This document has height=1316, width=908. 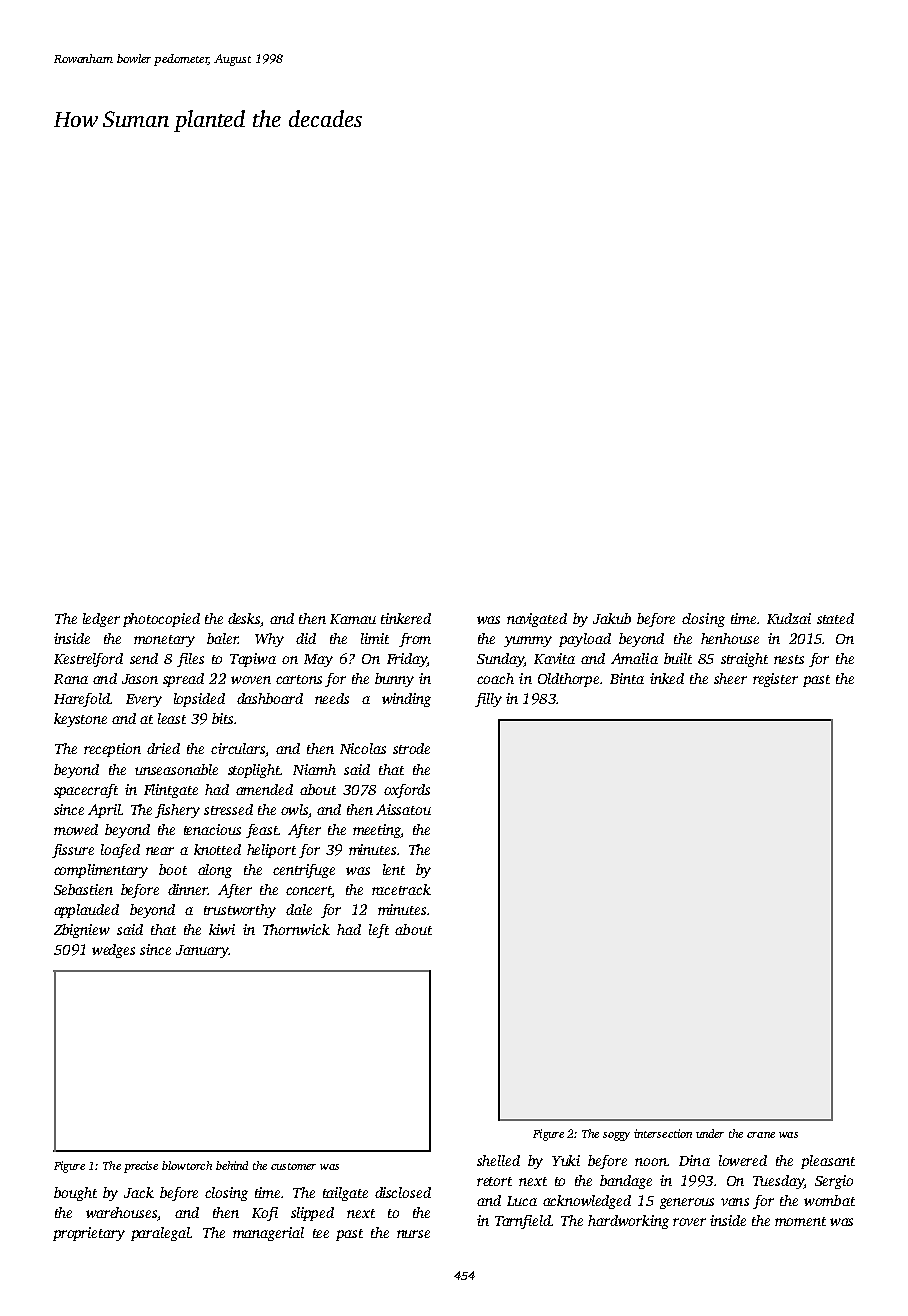 What do you see at coordinates (75, 1194) in the document?
I see `bought` at bounding box center [75, 1194].
